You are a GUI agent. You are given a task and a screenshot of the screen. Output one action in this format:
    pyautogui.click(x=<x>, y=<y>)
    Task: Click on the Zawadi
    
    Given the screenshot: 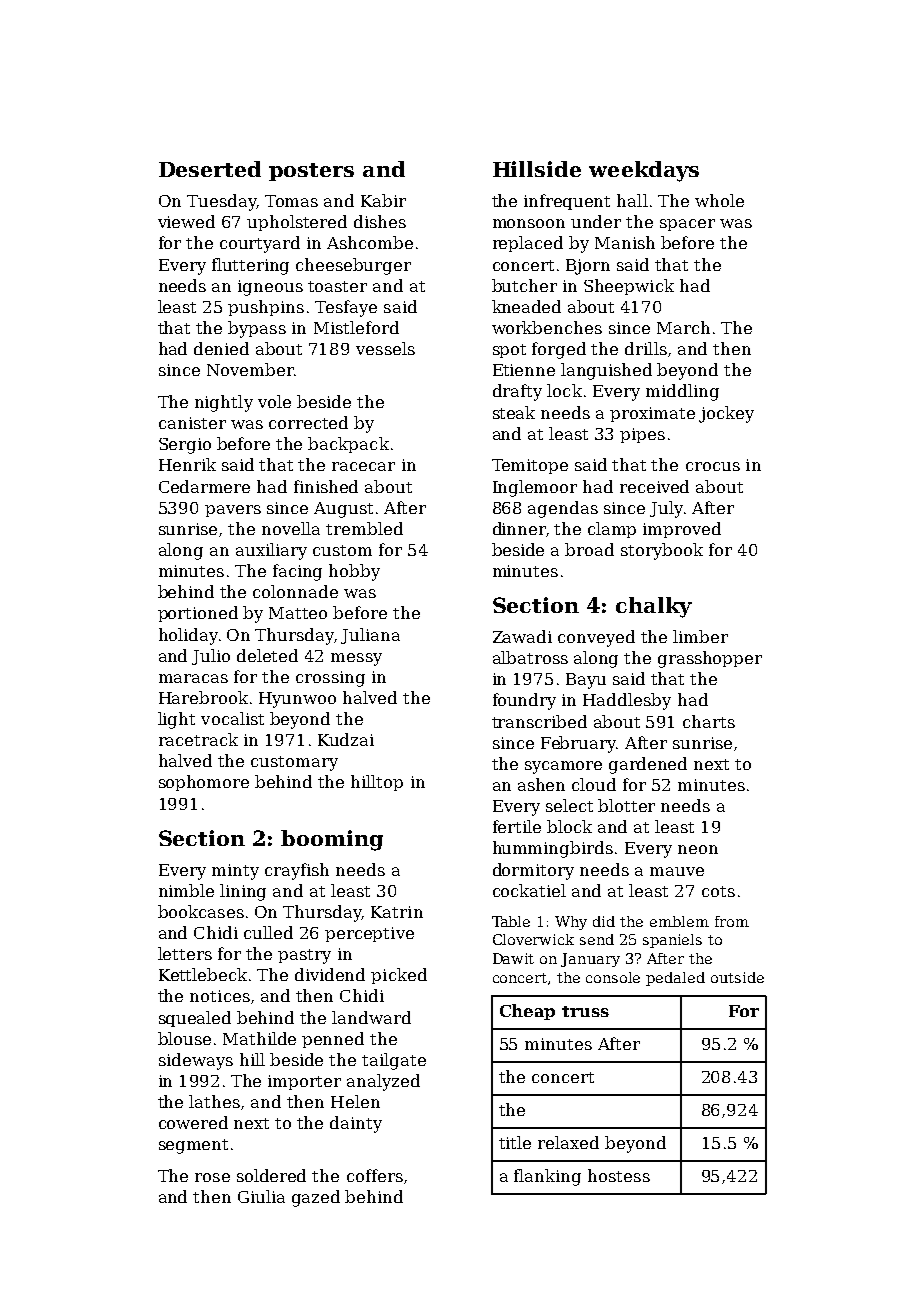 What is the action you would take?
    pyautogui.click(x=522, y=636)
